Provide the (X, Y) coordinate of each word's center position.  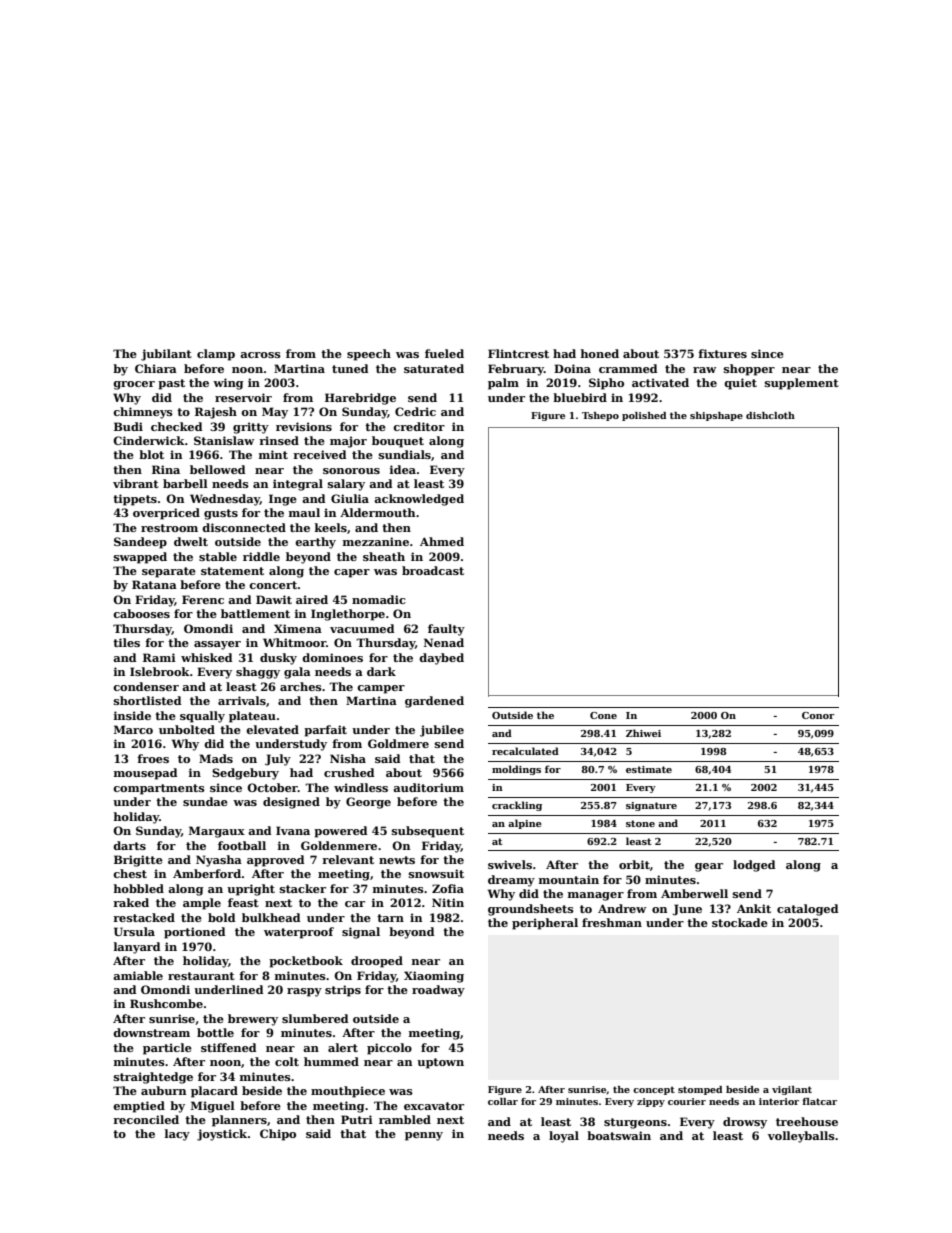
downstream (151, 1032)
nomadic (379, 599)
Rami (159, 657)
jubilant (166, 355)
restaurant (201, 976)
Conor (818, 715)
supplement (802, 384)
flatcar (819, 1101)
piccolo (389, 1049)
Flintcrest (518, 353)
